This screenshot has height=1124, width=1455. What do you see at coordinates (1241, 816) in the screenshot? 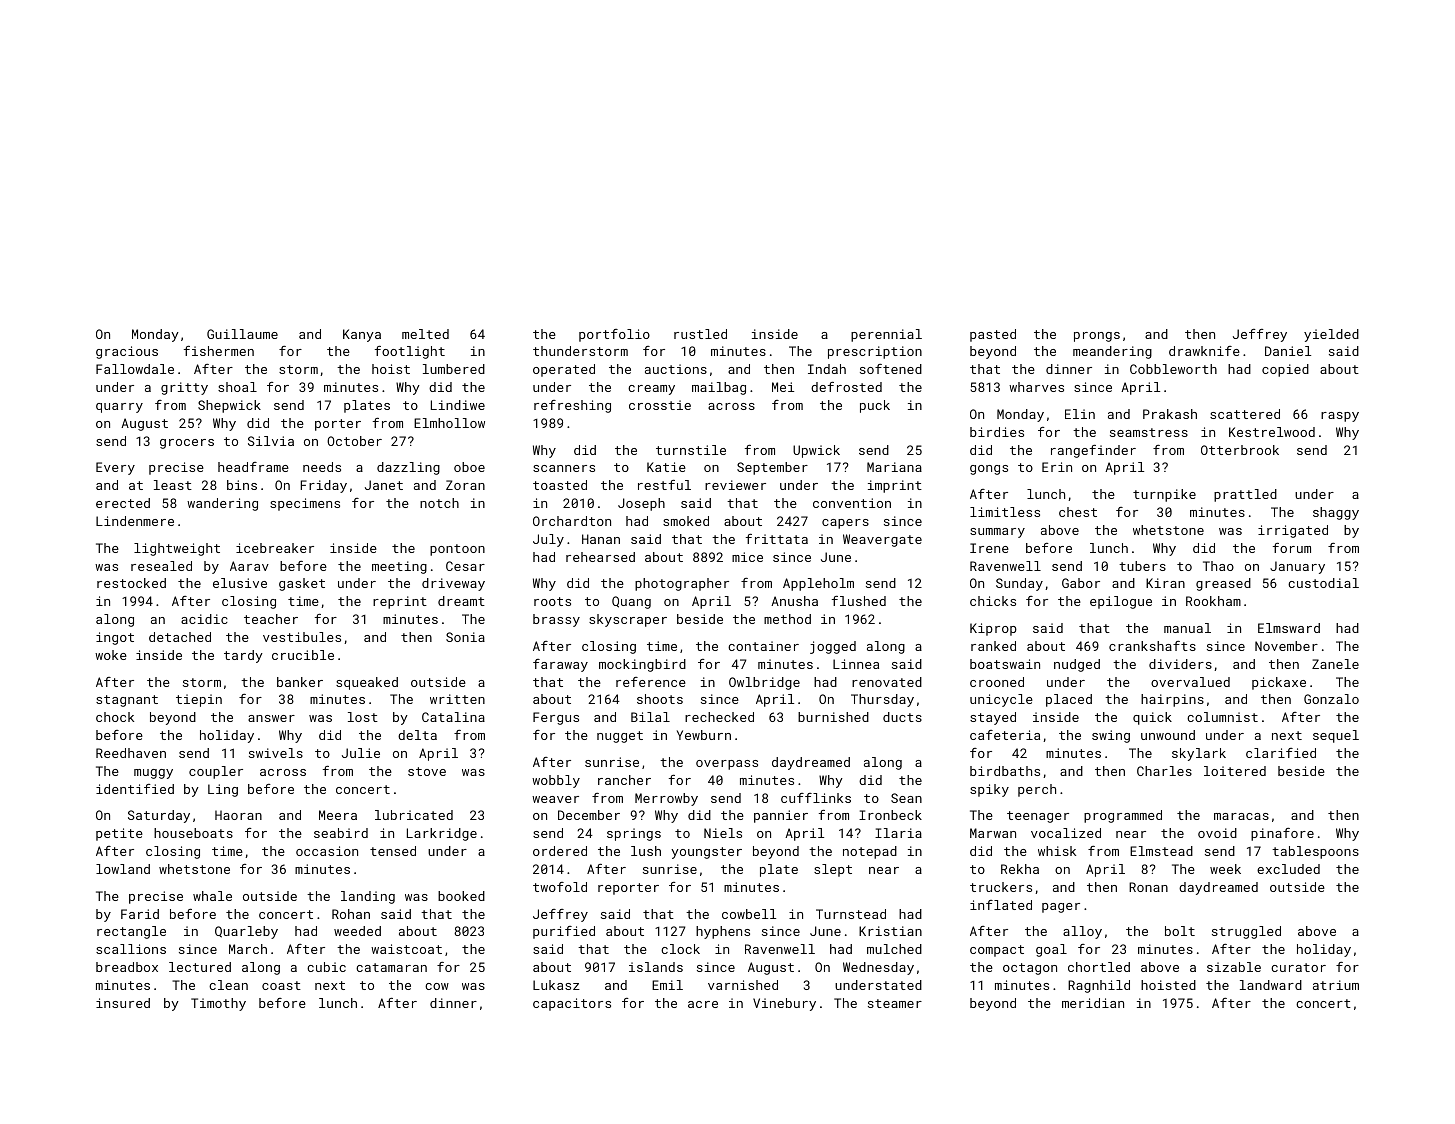
I see `maracas` at bounding box center [1241, 816].
